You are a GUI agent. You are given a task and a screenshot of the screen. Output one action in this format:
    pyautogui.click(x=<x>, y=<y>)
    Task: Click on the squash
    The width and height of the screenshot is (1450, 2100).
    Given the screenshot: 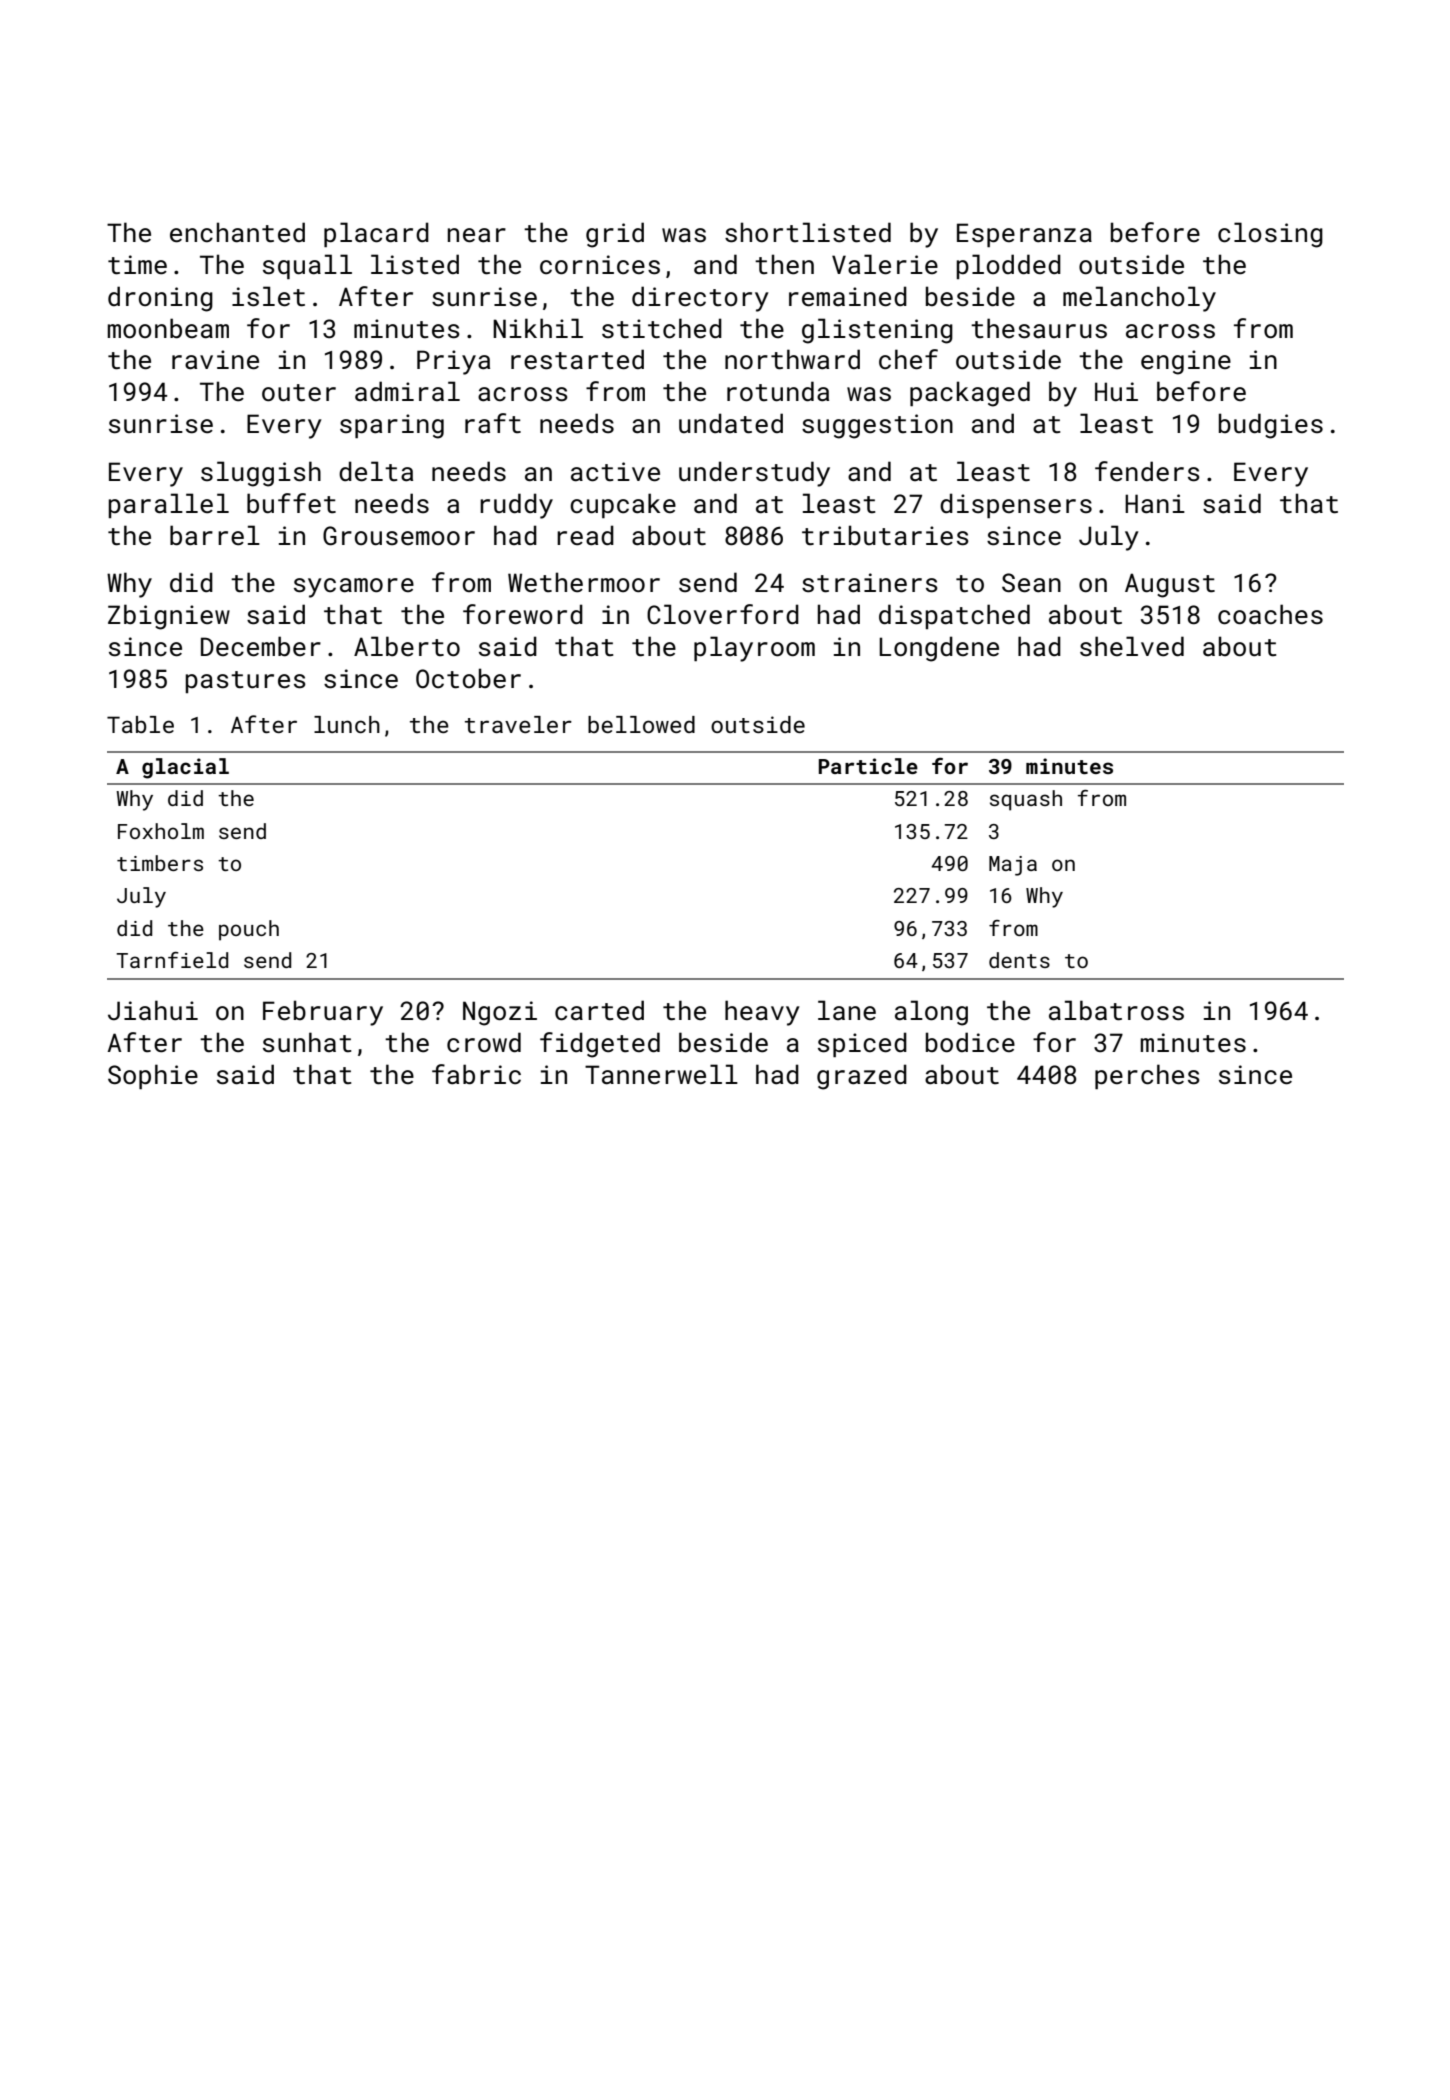 What is the action you would take?
    pyautogui.click(x=1026, y=800)
